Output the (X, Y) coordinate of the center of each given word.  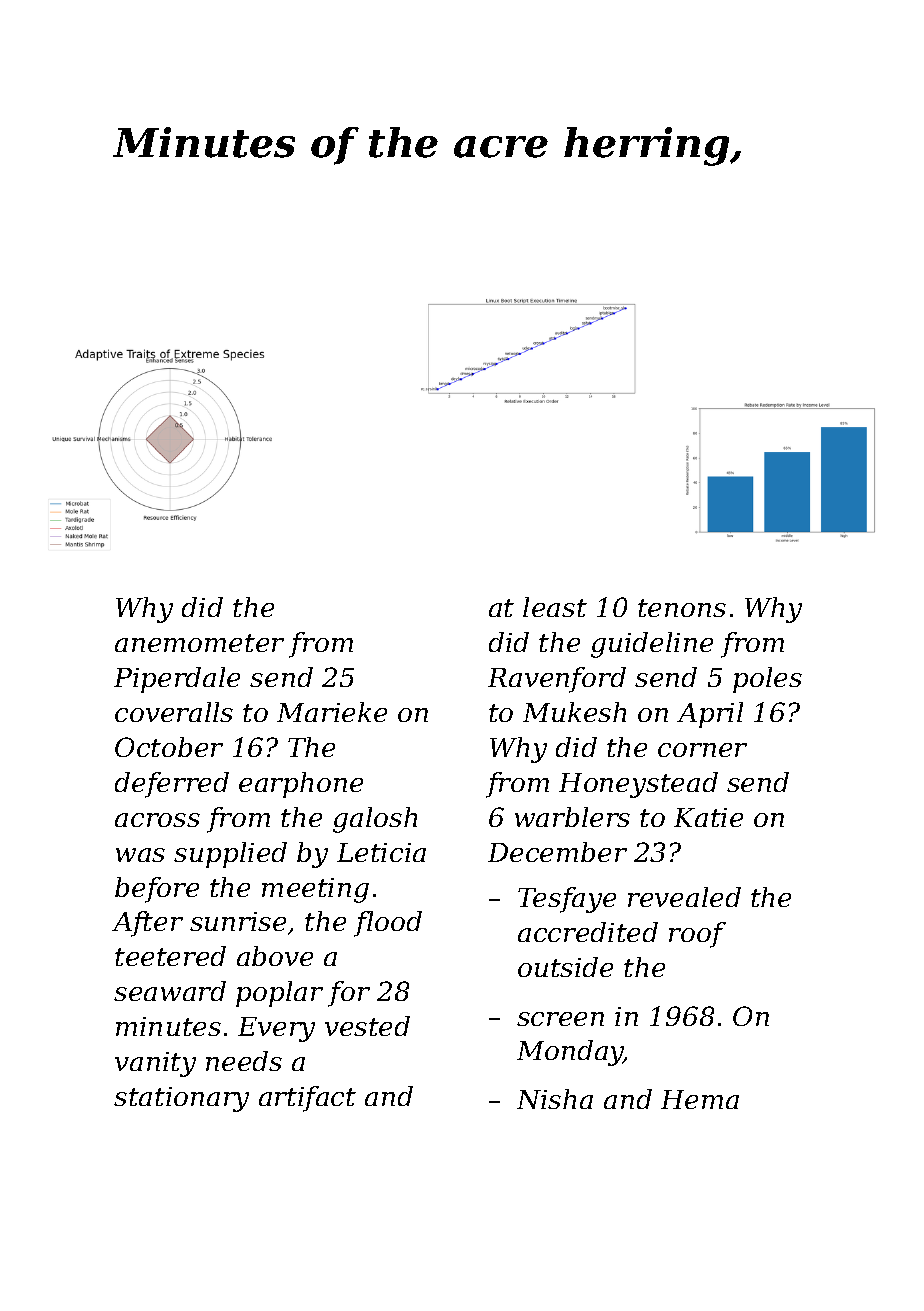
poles (767, 680)
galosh (375, 820)
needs (244, 1061)
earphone (301, 785)
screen (560, 1019)
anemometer (199, 643)
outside (565, 967)
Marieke (332, 712)
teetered (170, 956)
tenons (682, 608)
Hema (700, 1099)
